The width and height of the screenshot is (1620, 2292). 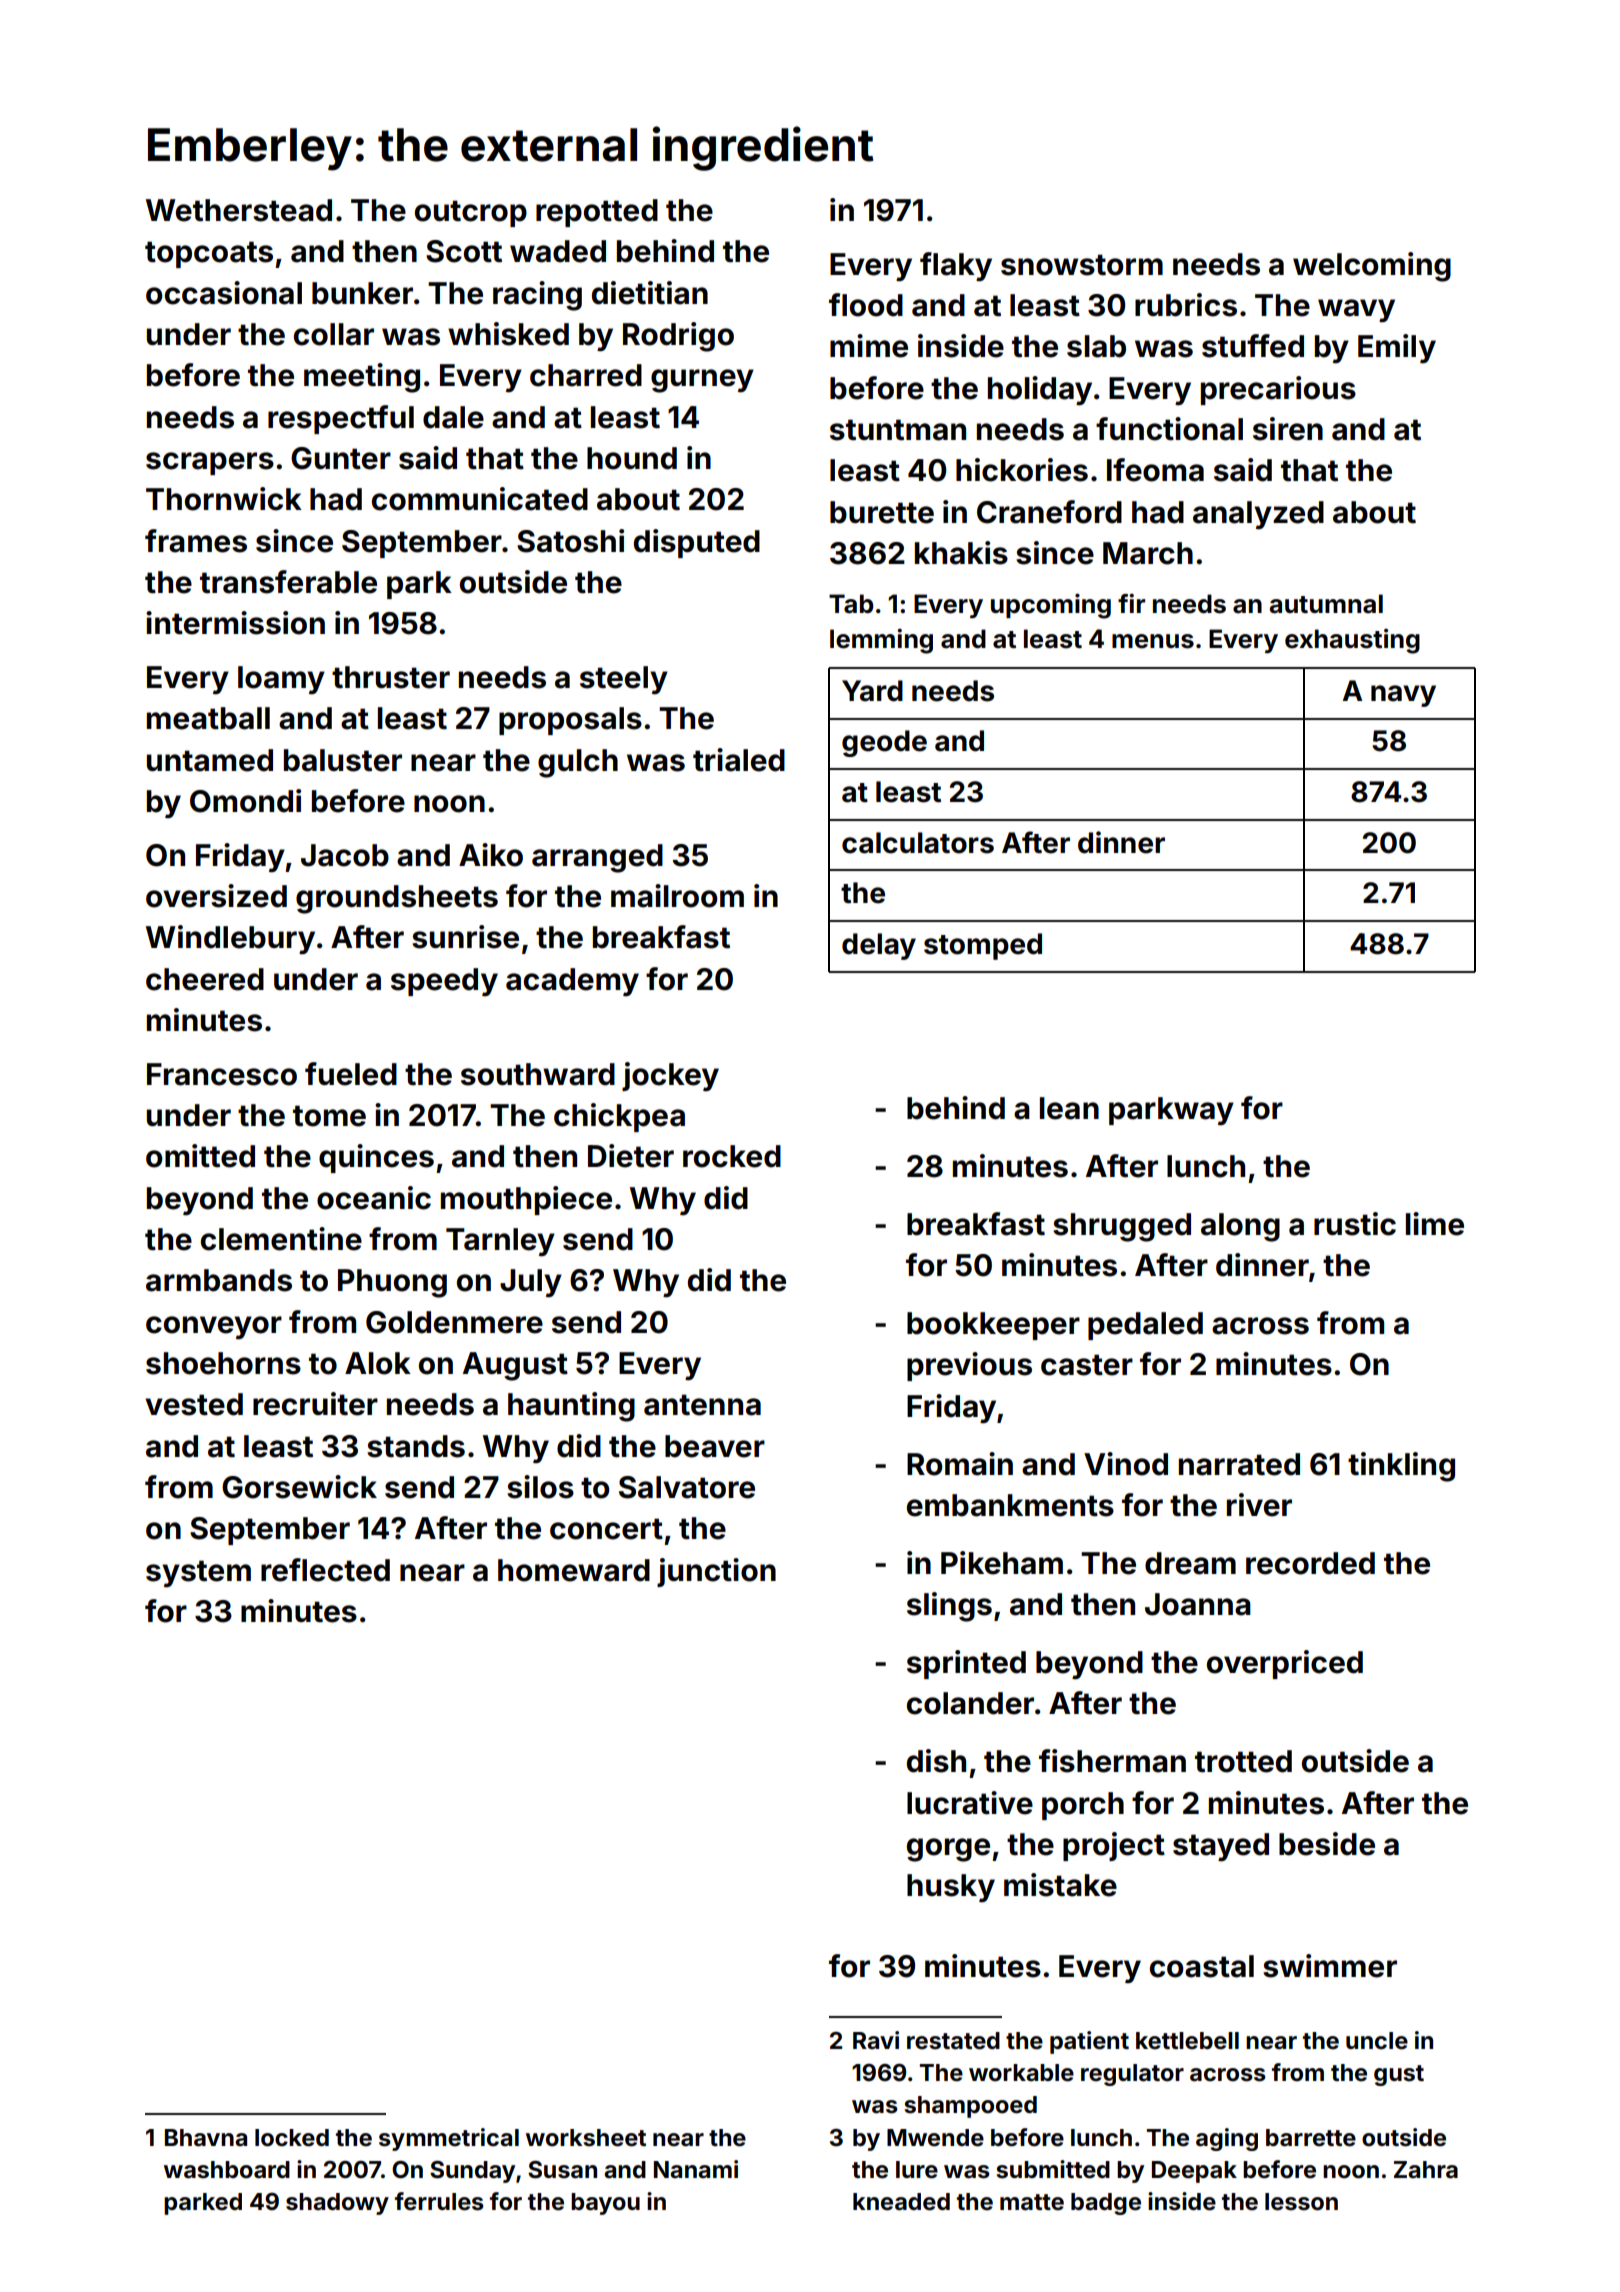 I want to click on racing, so click(x=537, y=296).
